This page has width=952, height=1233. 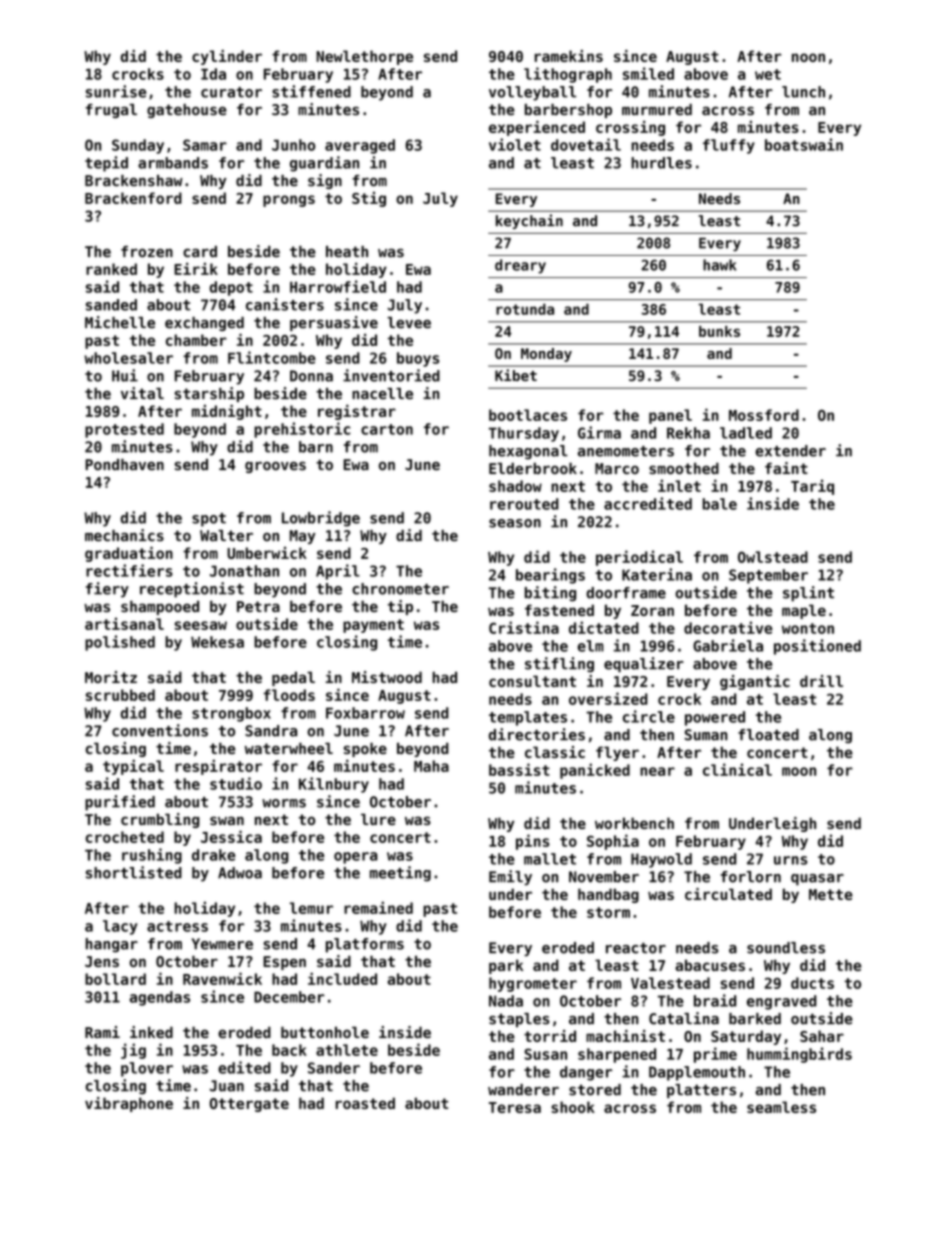 What do you see at coordinates (391, 375) in the page?
I see `inventoried` at bounding box center [391, 375].
